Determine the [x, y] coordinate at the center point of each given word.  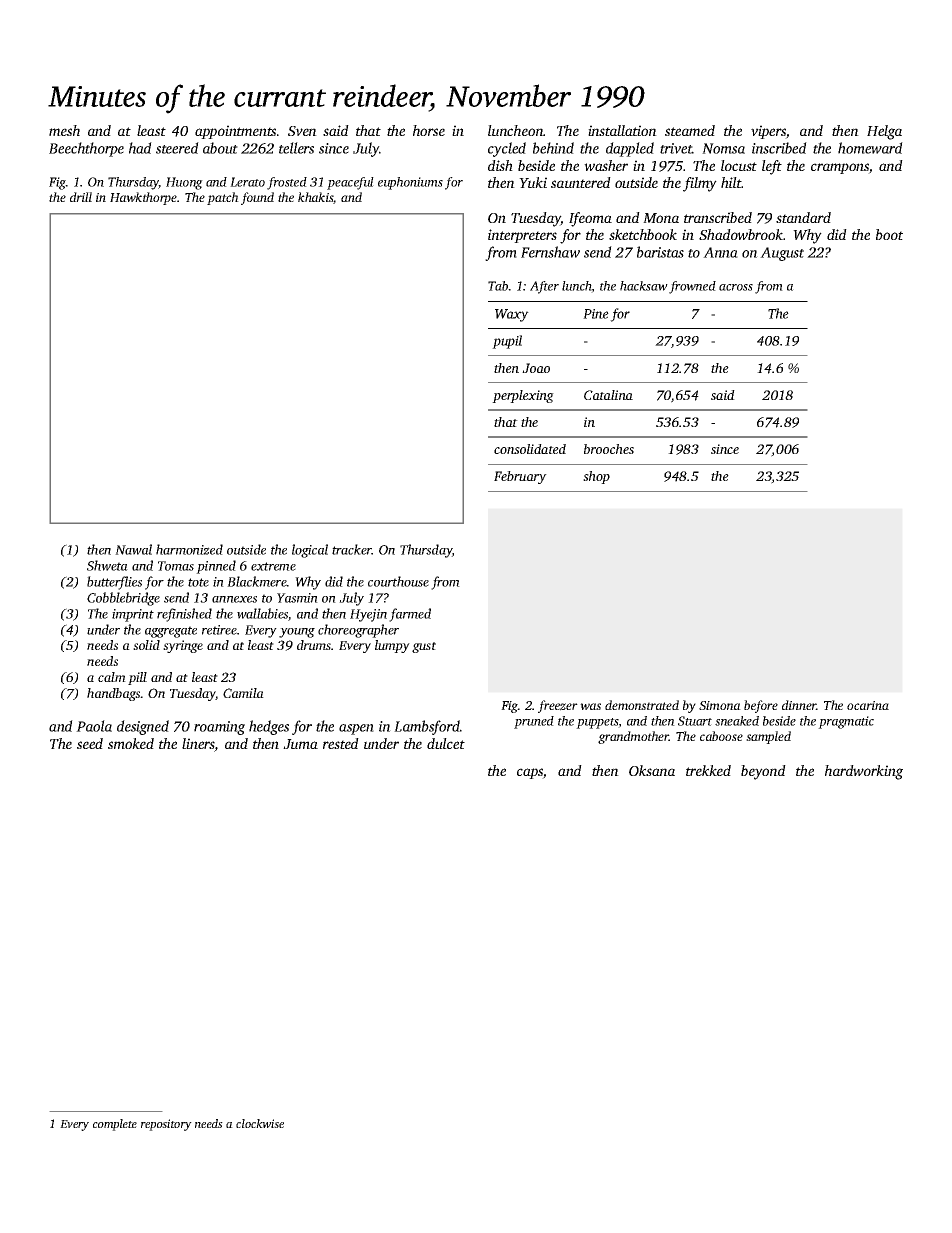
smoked [131, 743]
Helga [884, 132]
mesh [64, 130]
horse [429, 130]
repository [166, 1125]
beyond [763, 772]
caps [530, 773]
